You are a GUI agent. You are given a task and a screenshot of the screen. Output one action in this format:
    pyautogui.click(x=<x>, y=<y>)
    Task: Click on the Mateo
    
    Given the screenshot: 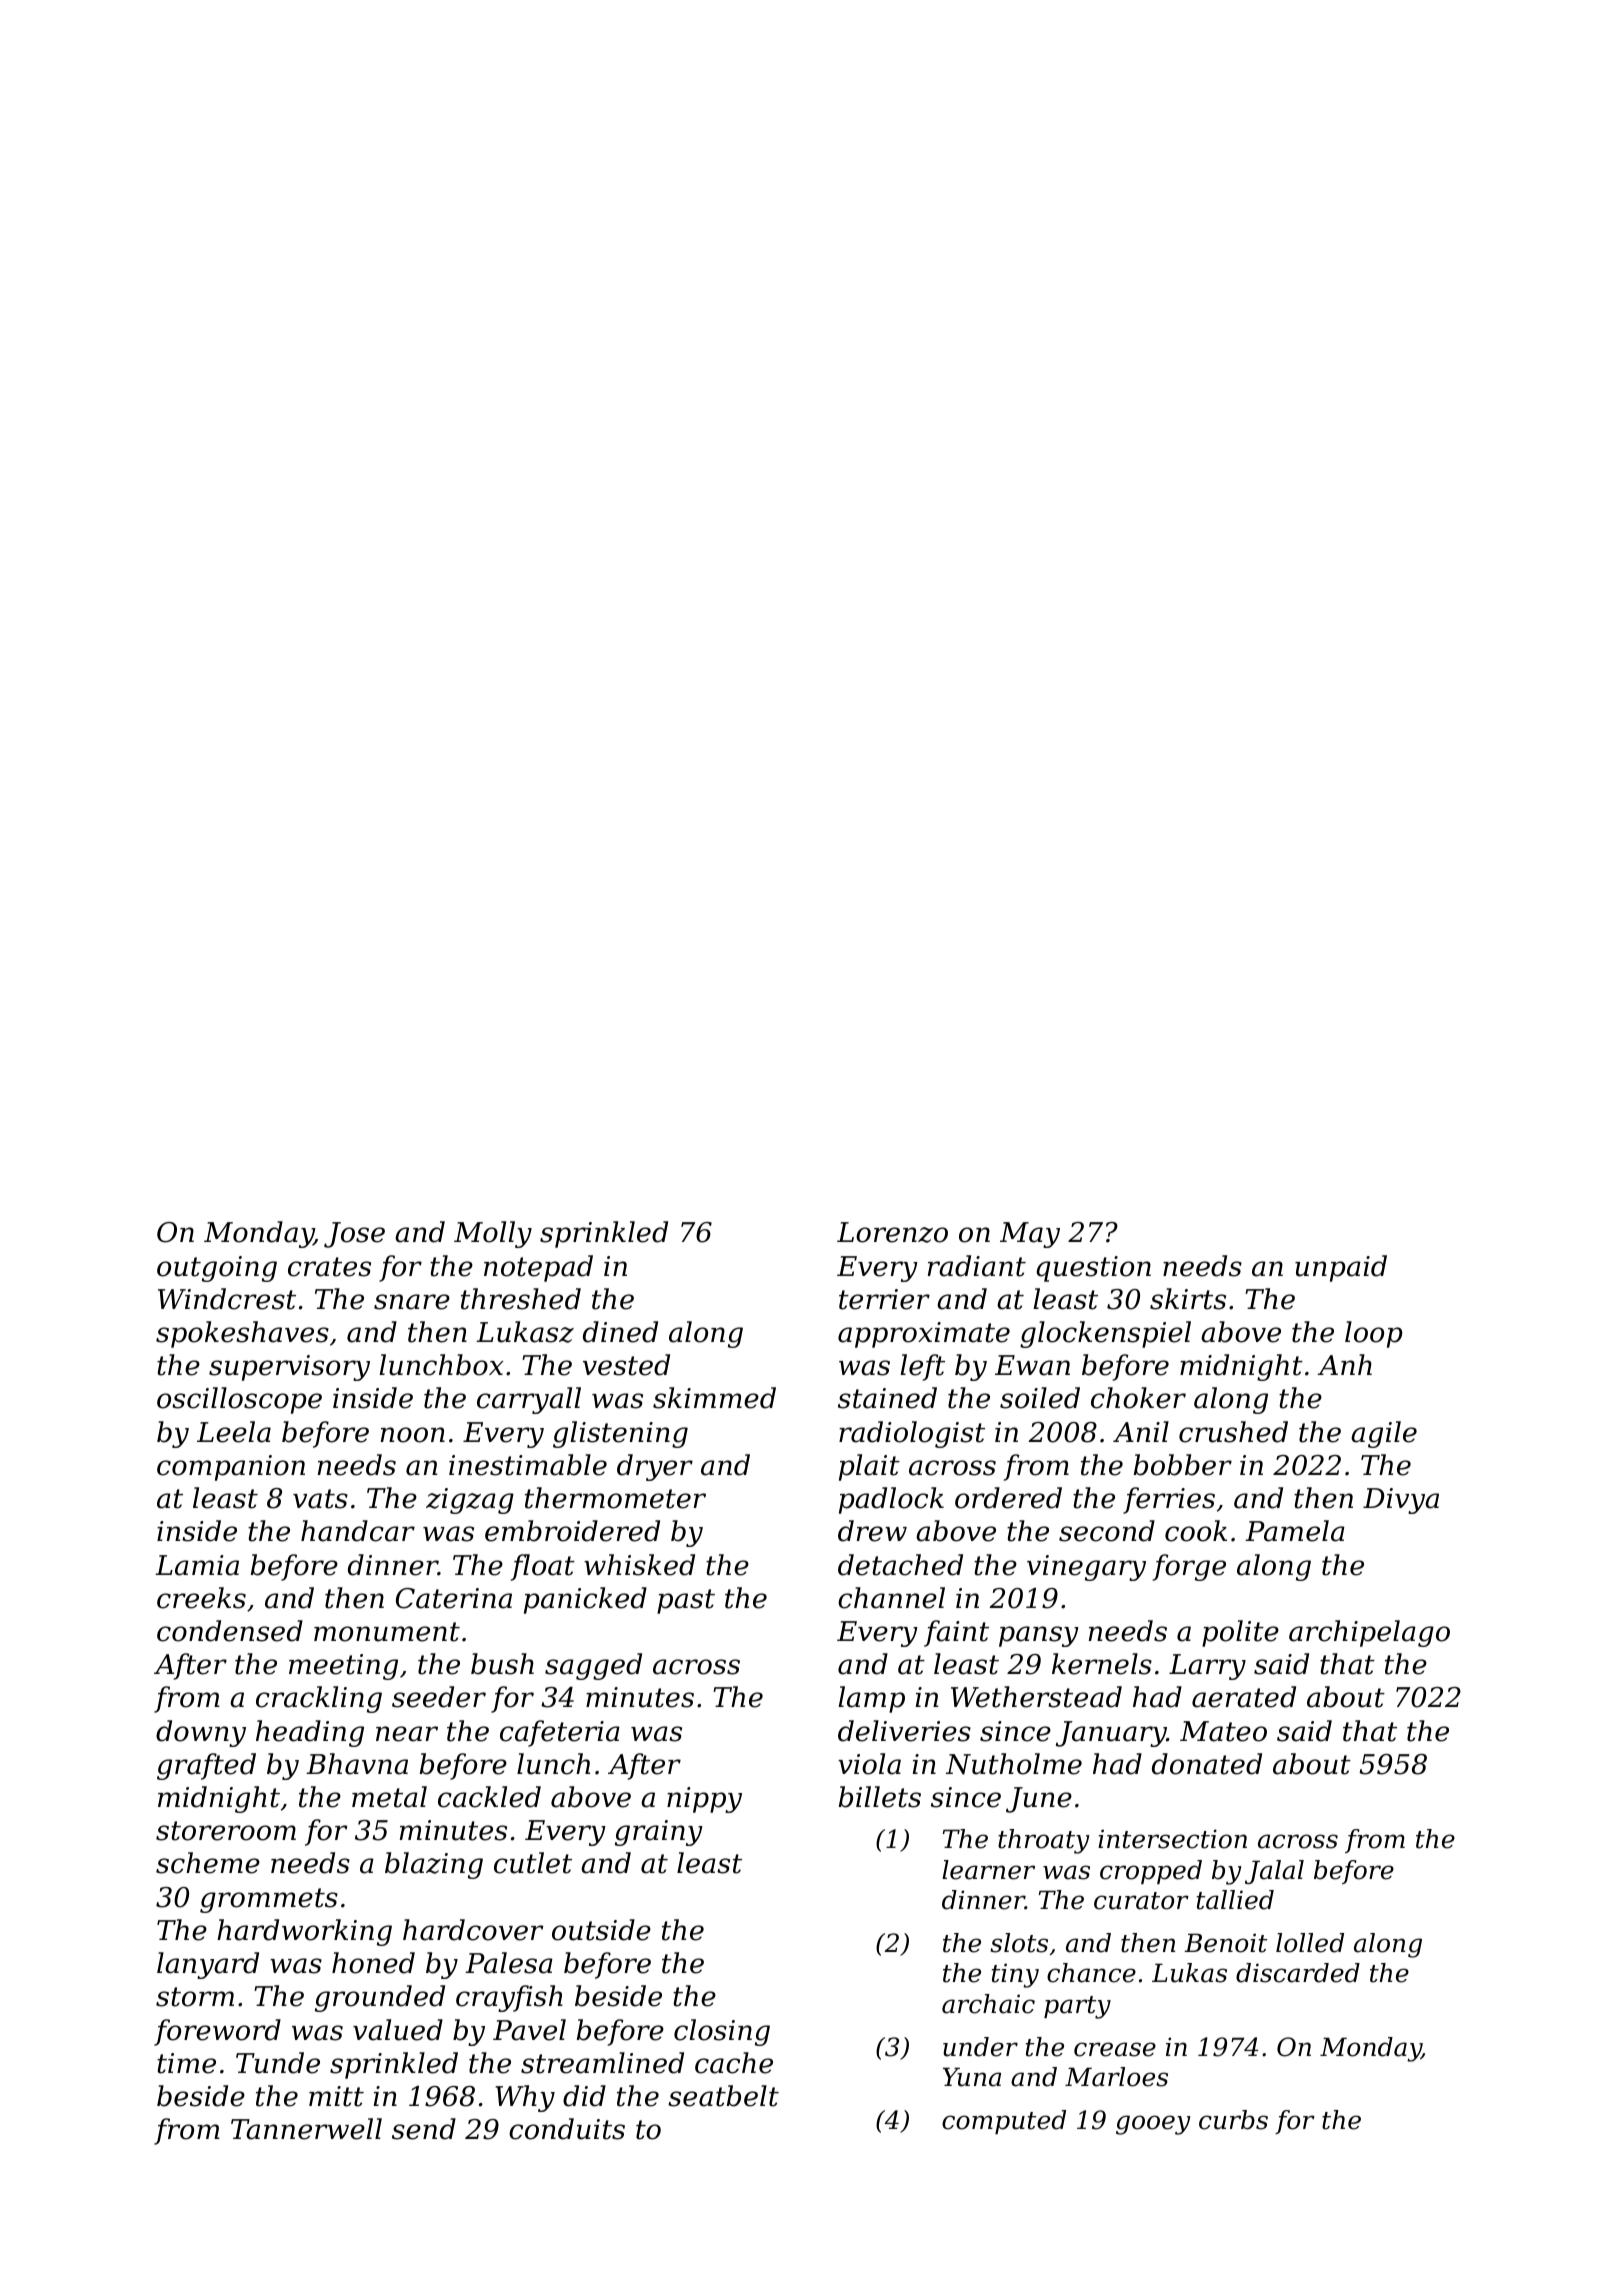 What is the action you would take?
    pyautogui.click(x=1223, y=1731)
